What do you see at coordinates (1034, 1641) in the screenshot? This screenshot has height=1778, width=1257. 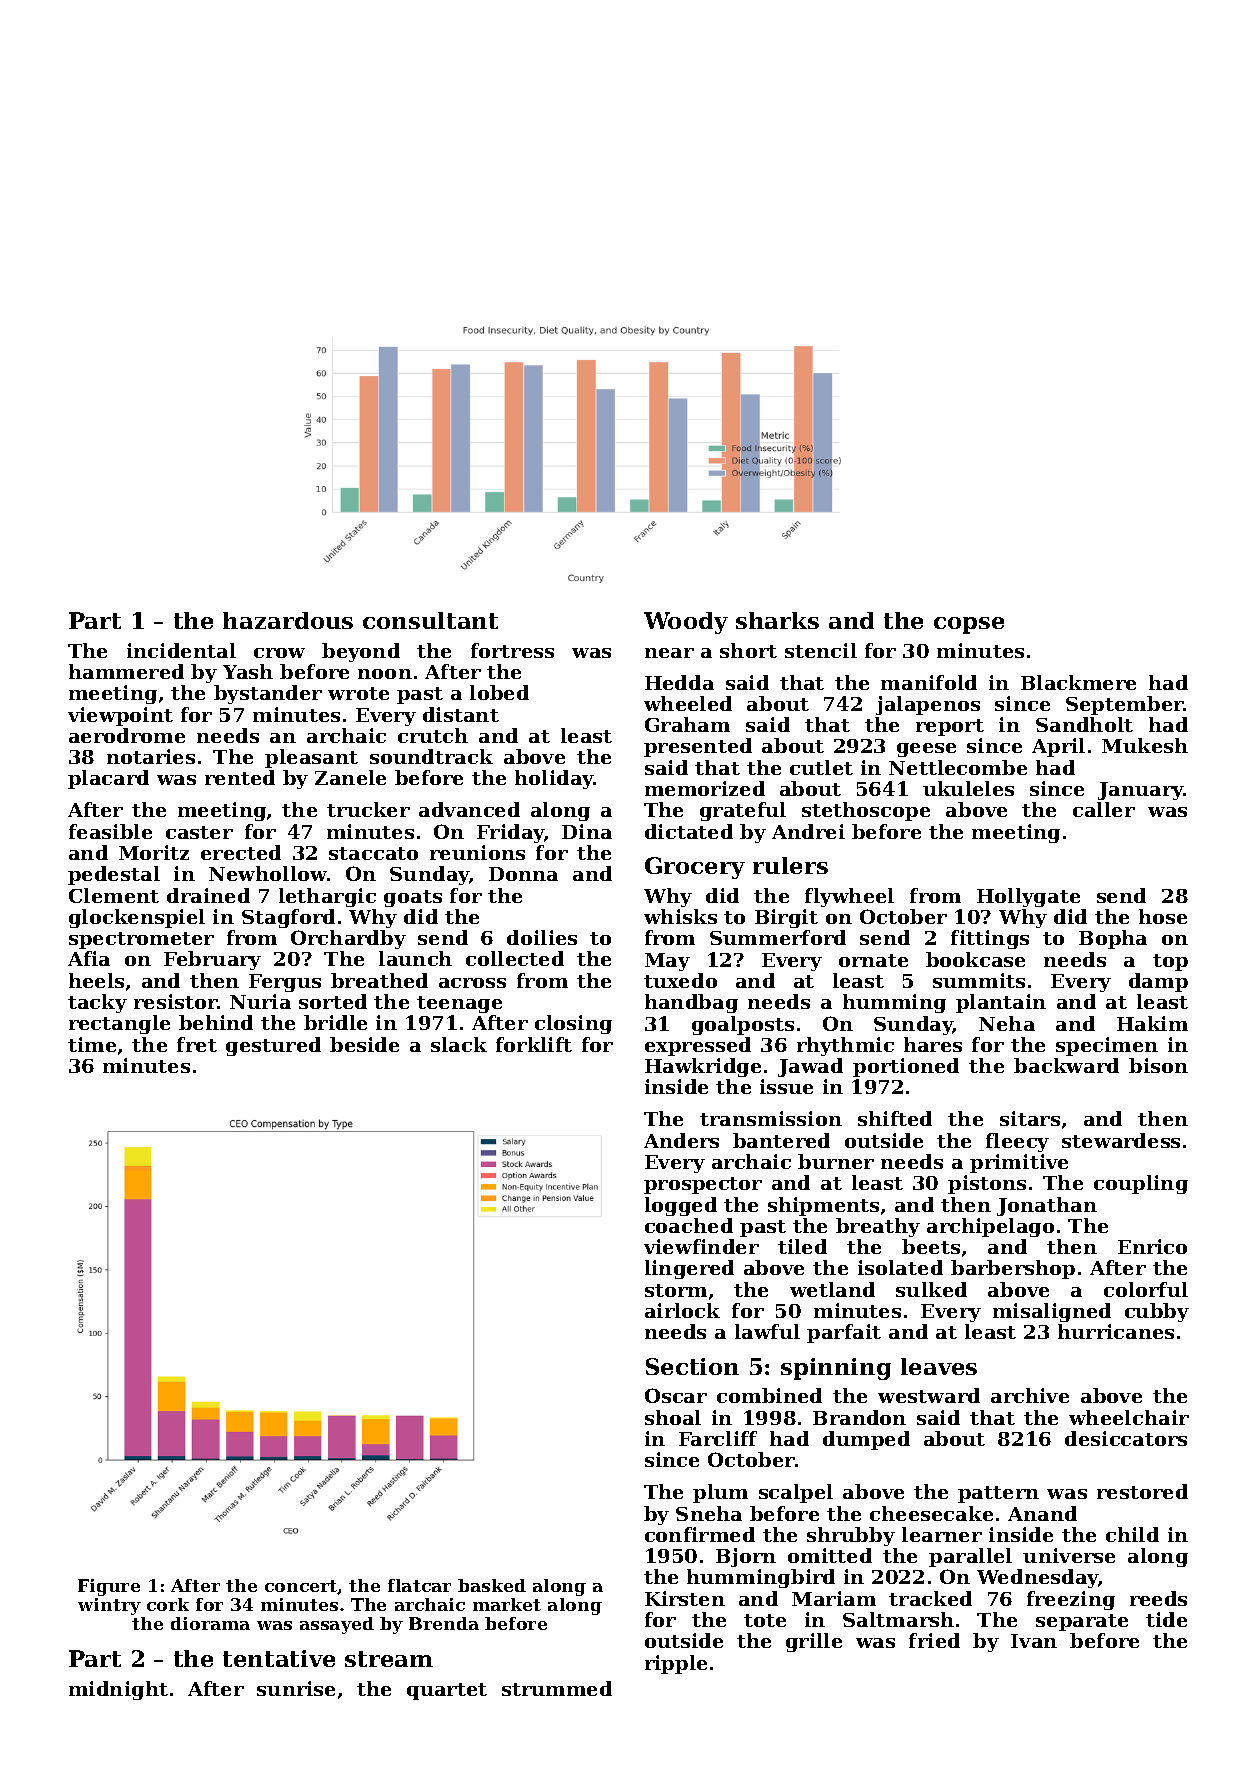 I see `Ivan` at bounding box center [1034, 1641].
